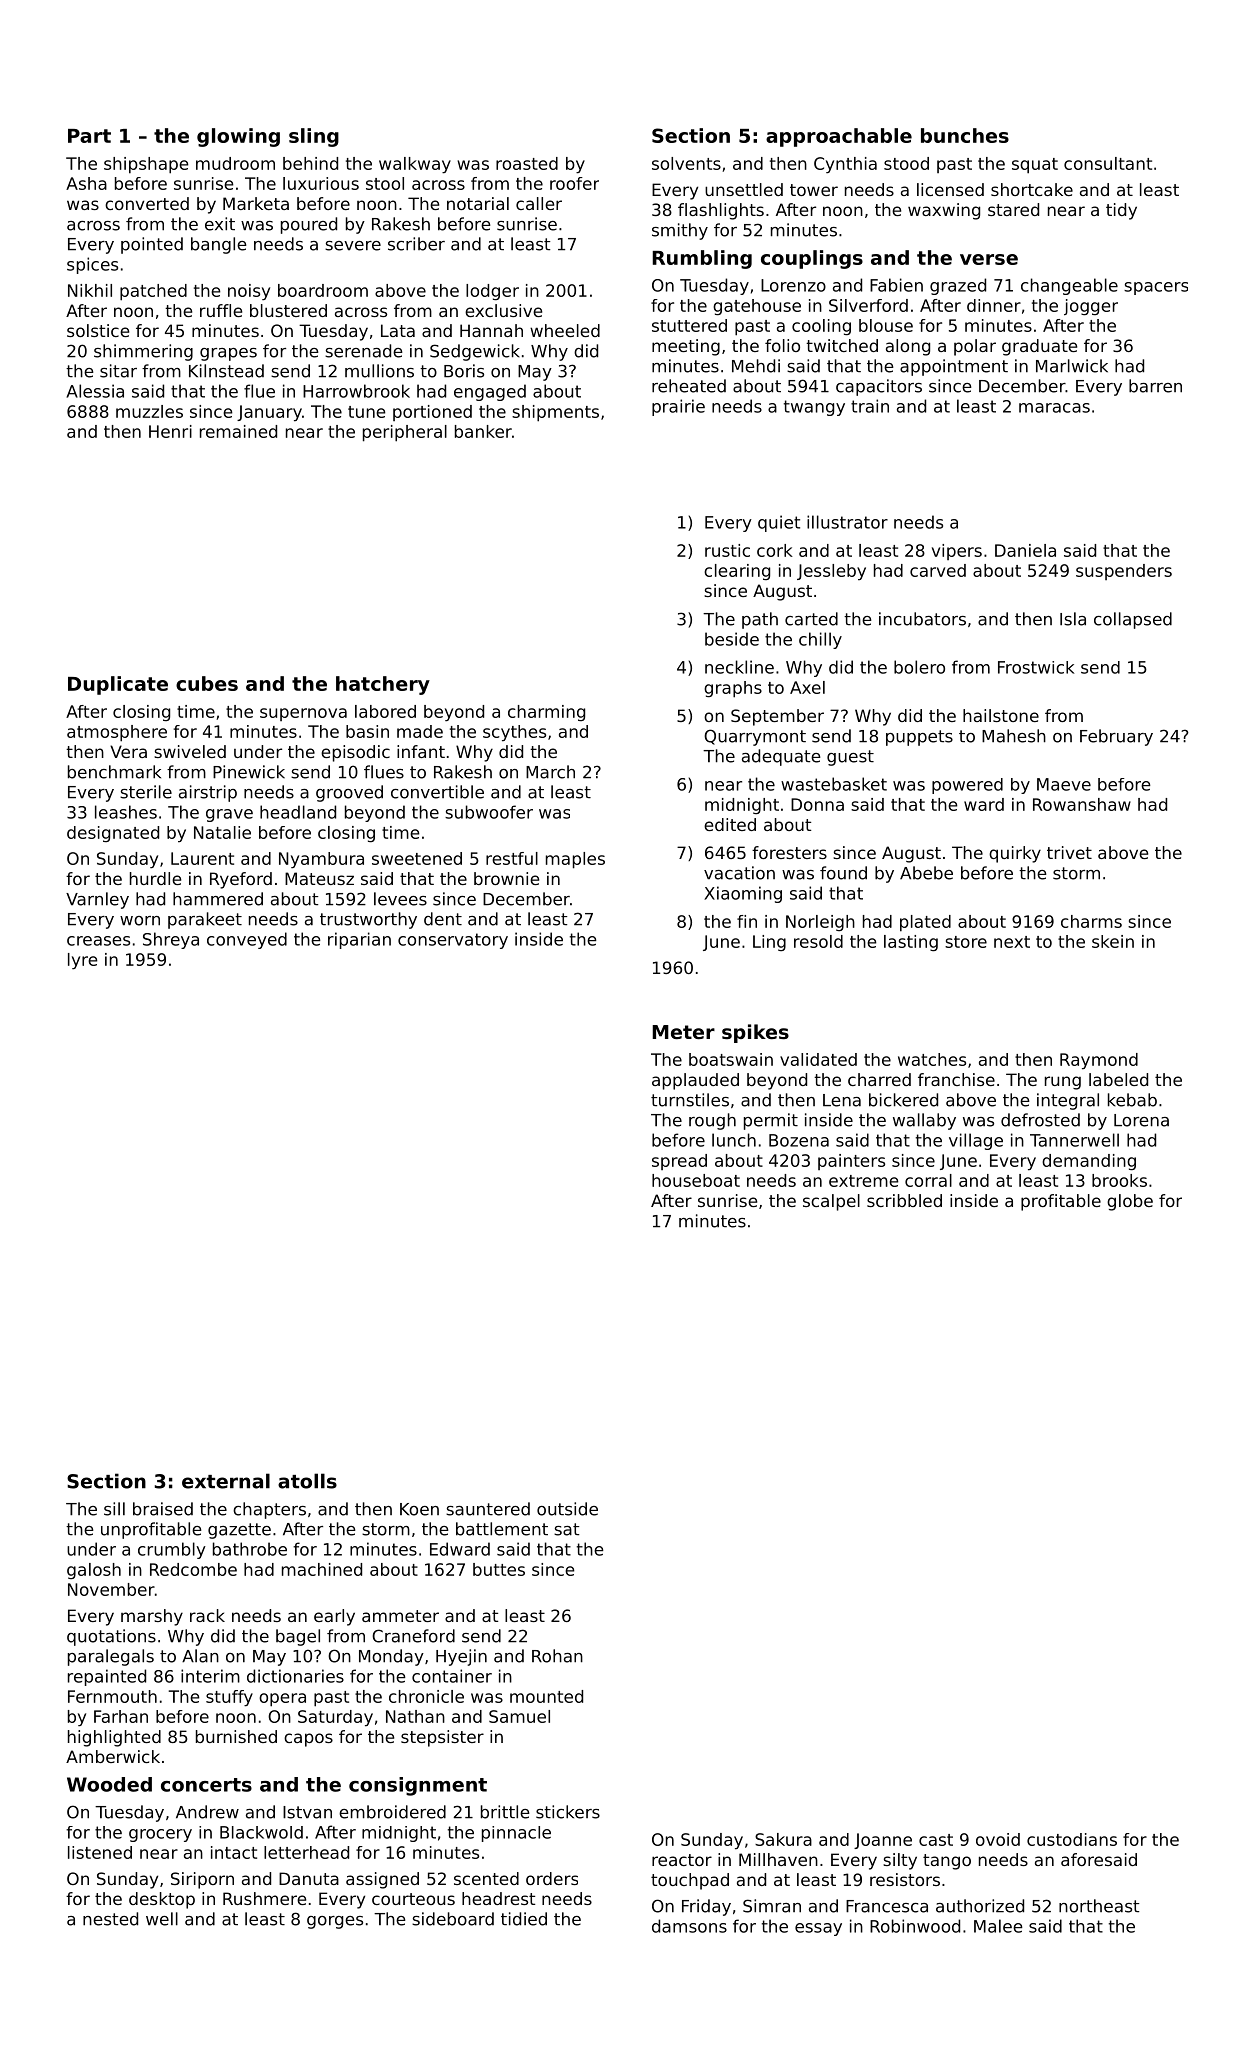 Image resolution: width=1257 pixels, height=2070 pixels. What do you see at coordinates (249, 292) in the page?
I see `noisy` at bounding box center [249, 292].
